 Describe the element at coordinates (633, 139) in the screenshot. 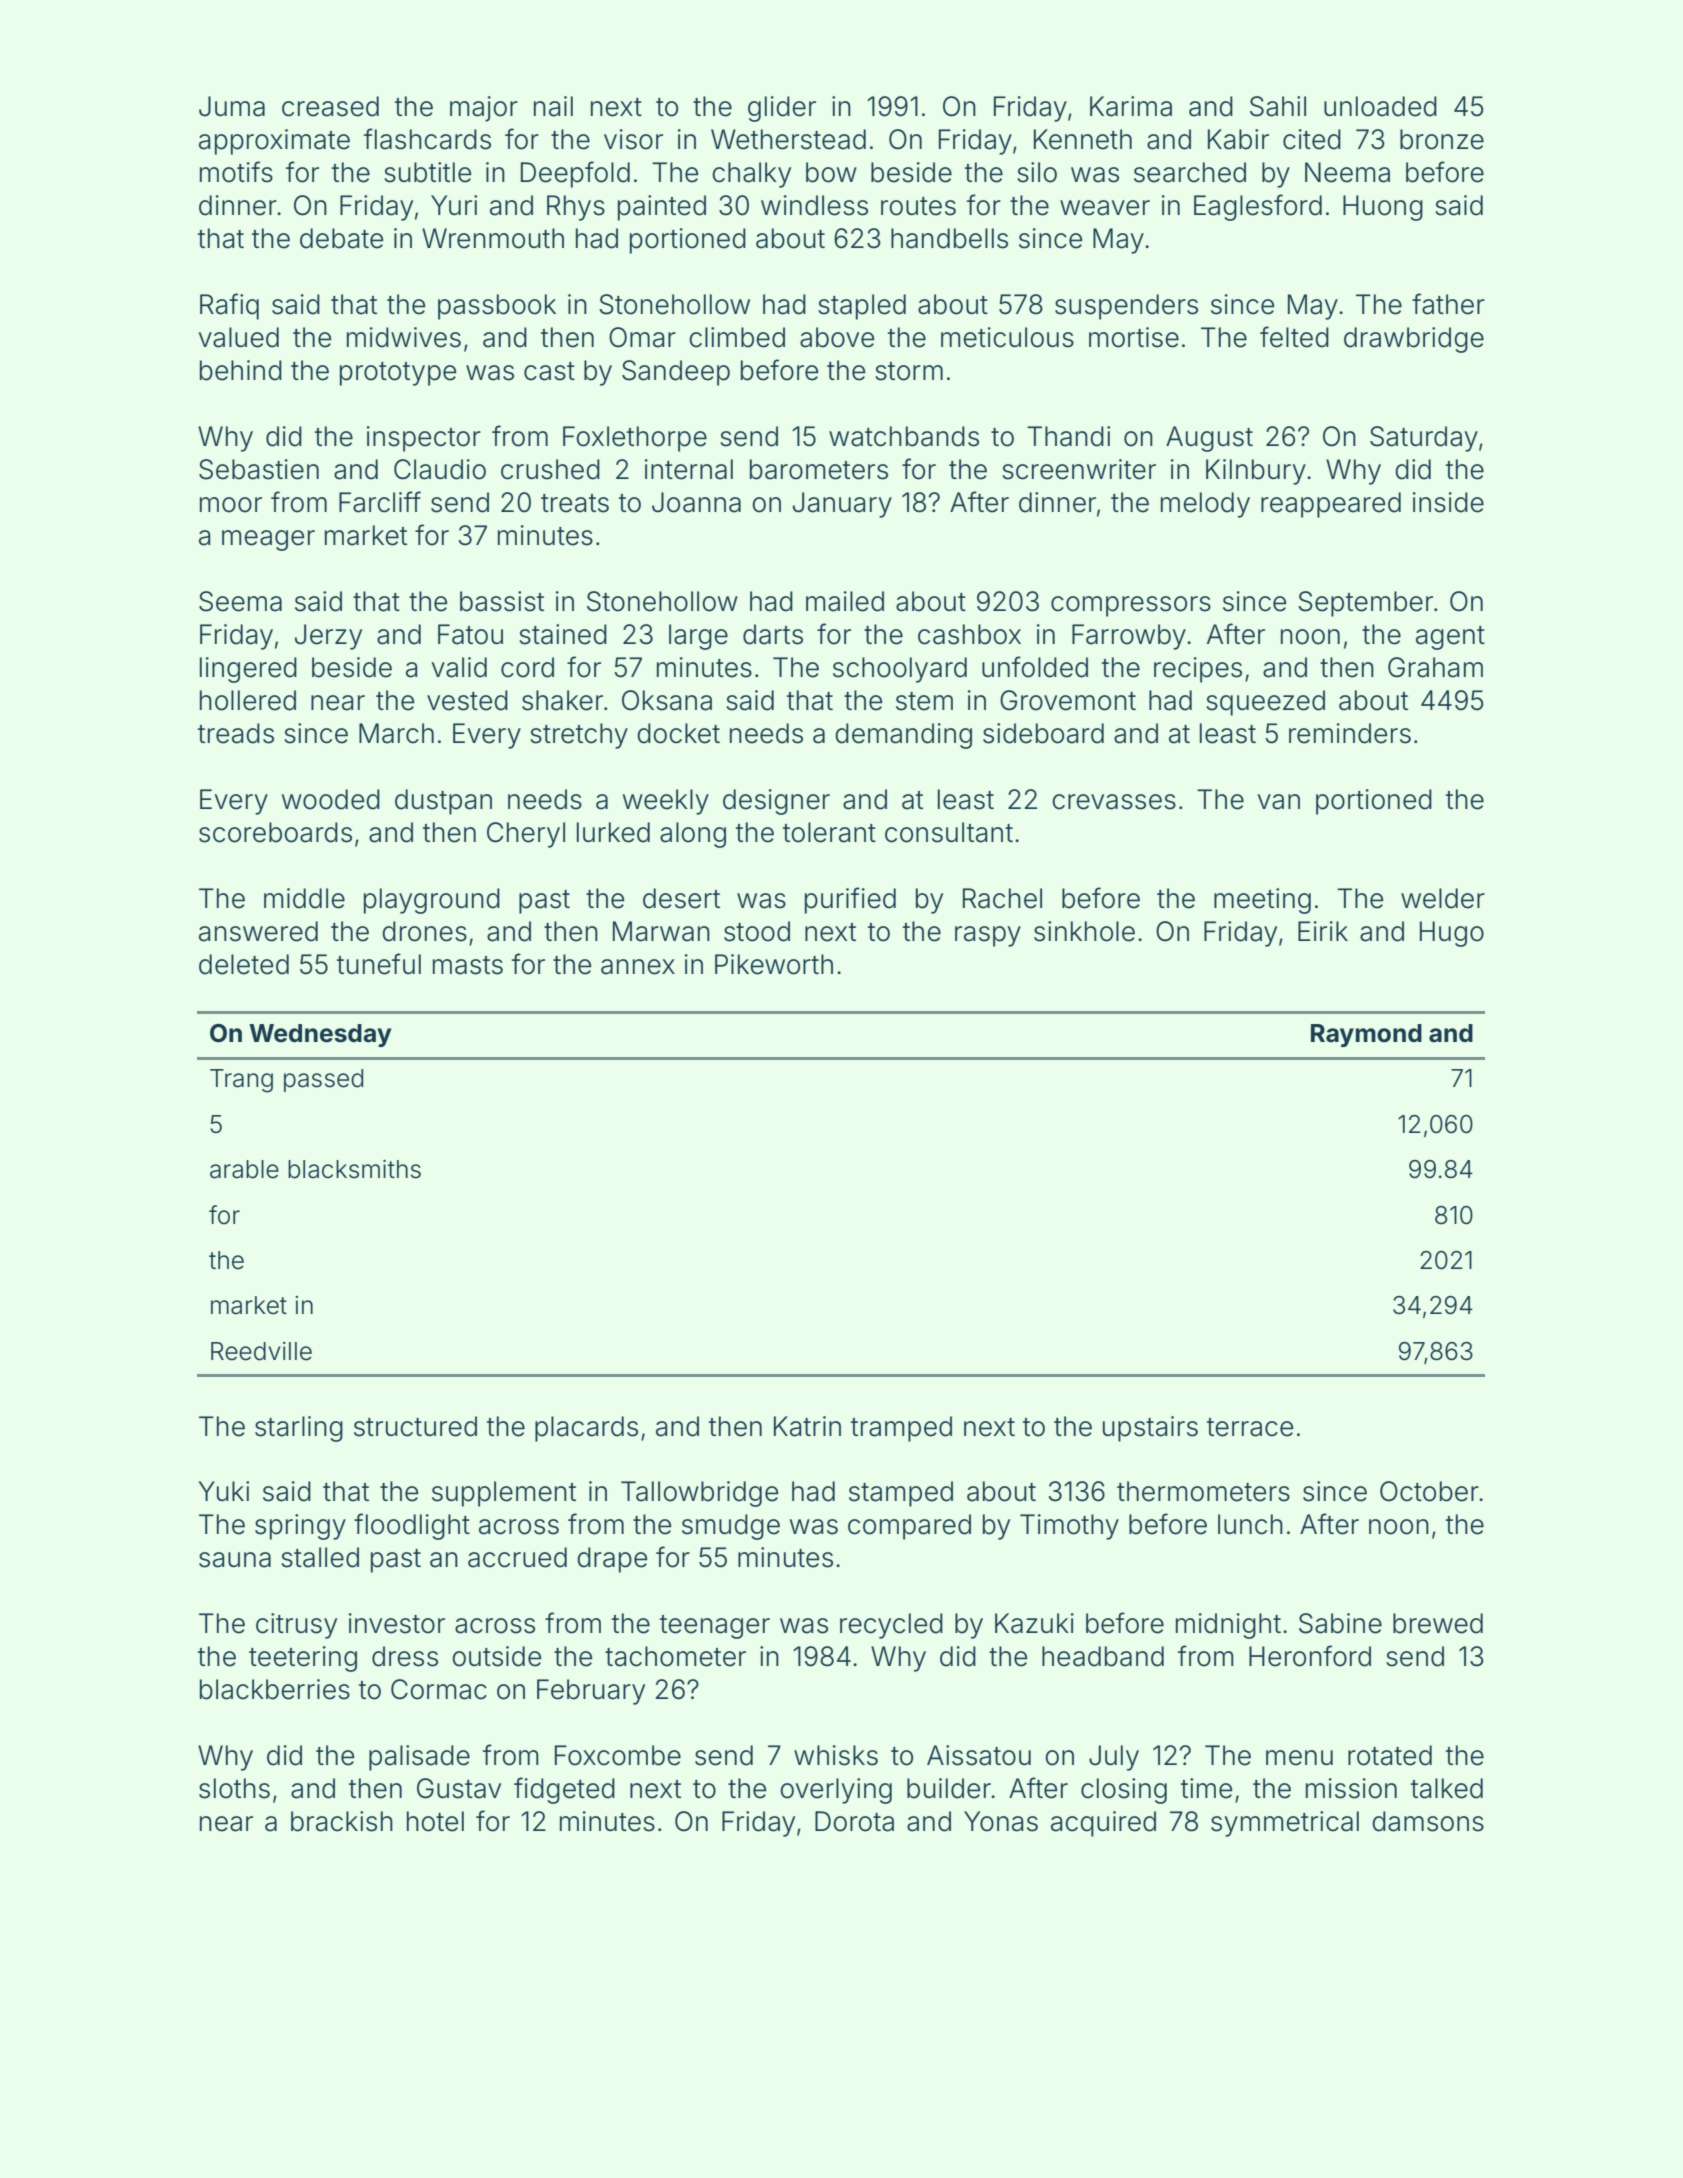

I see `visor` at that location.
